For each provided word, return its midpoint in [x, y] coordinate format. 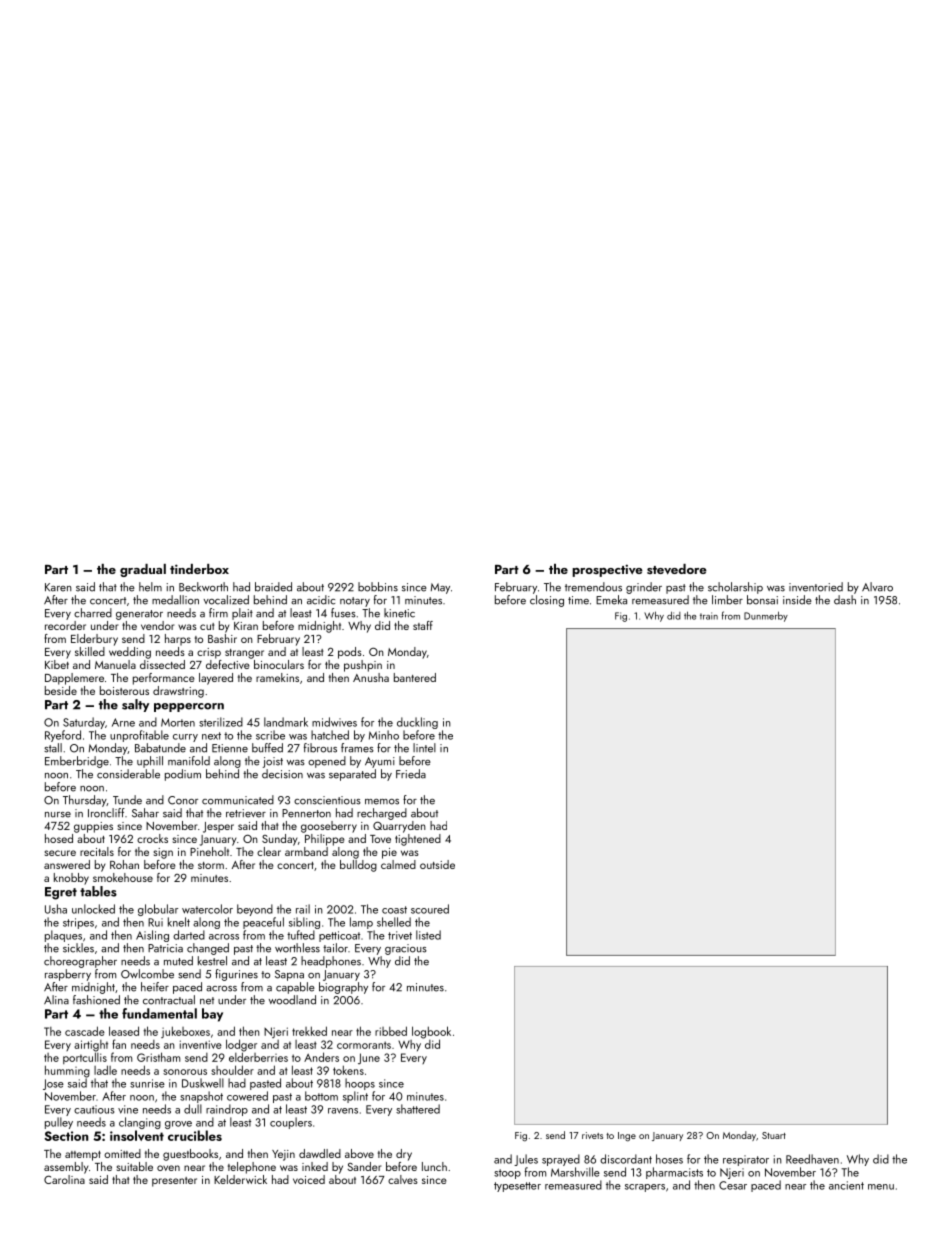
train [709, 616]
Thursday [85, 801]
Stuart [774, 1135]
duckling [417, 723]
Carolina [64, 1179]
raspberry [68, 975]
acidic [321, 600]
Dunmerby [766, 616]
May [440, 588]
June [369, 1058]
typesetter [517, 1187]
